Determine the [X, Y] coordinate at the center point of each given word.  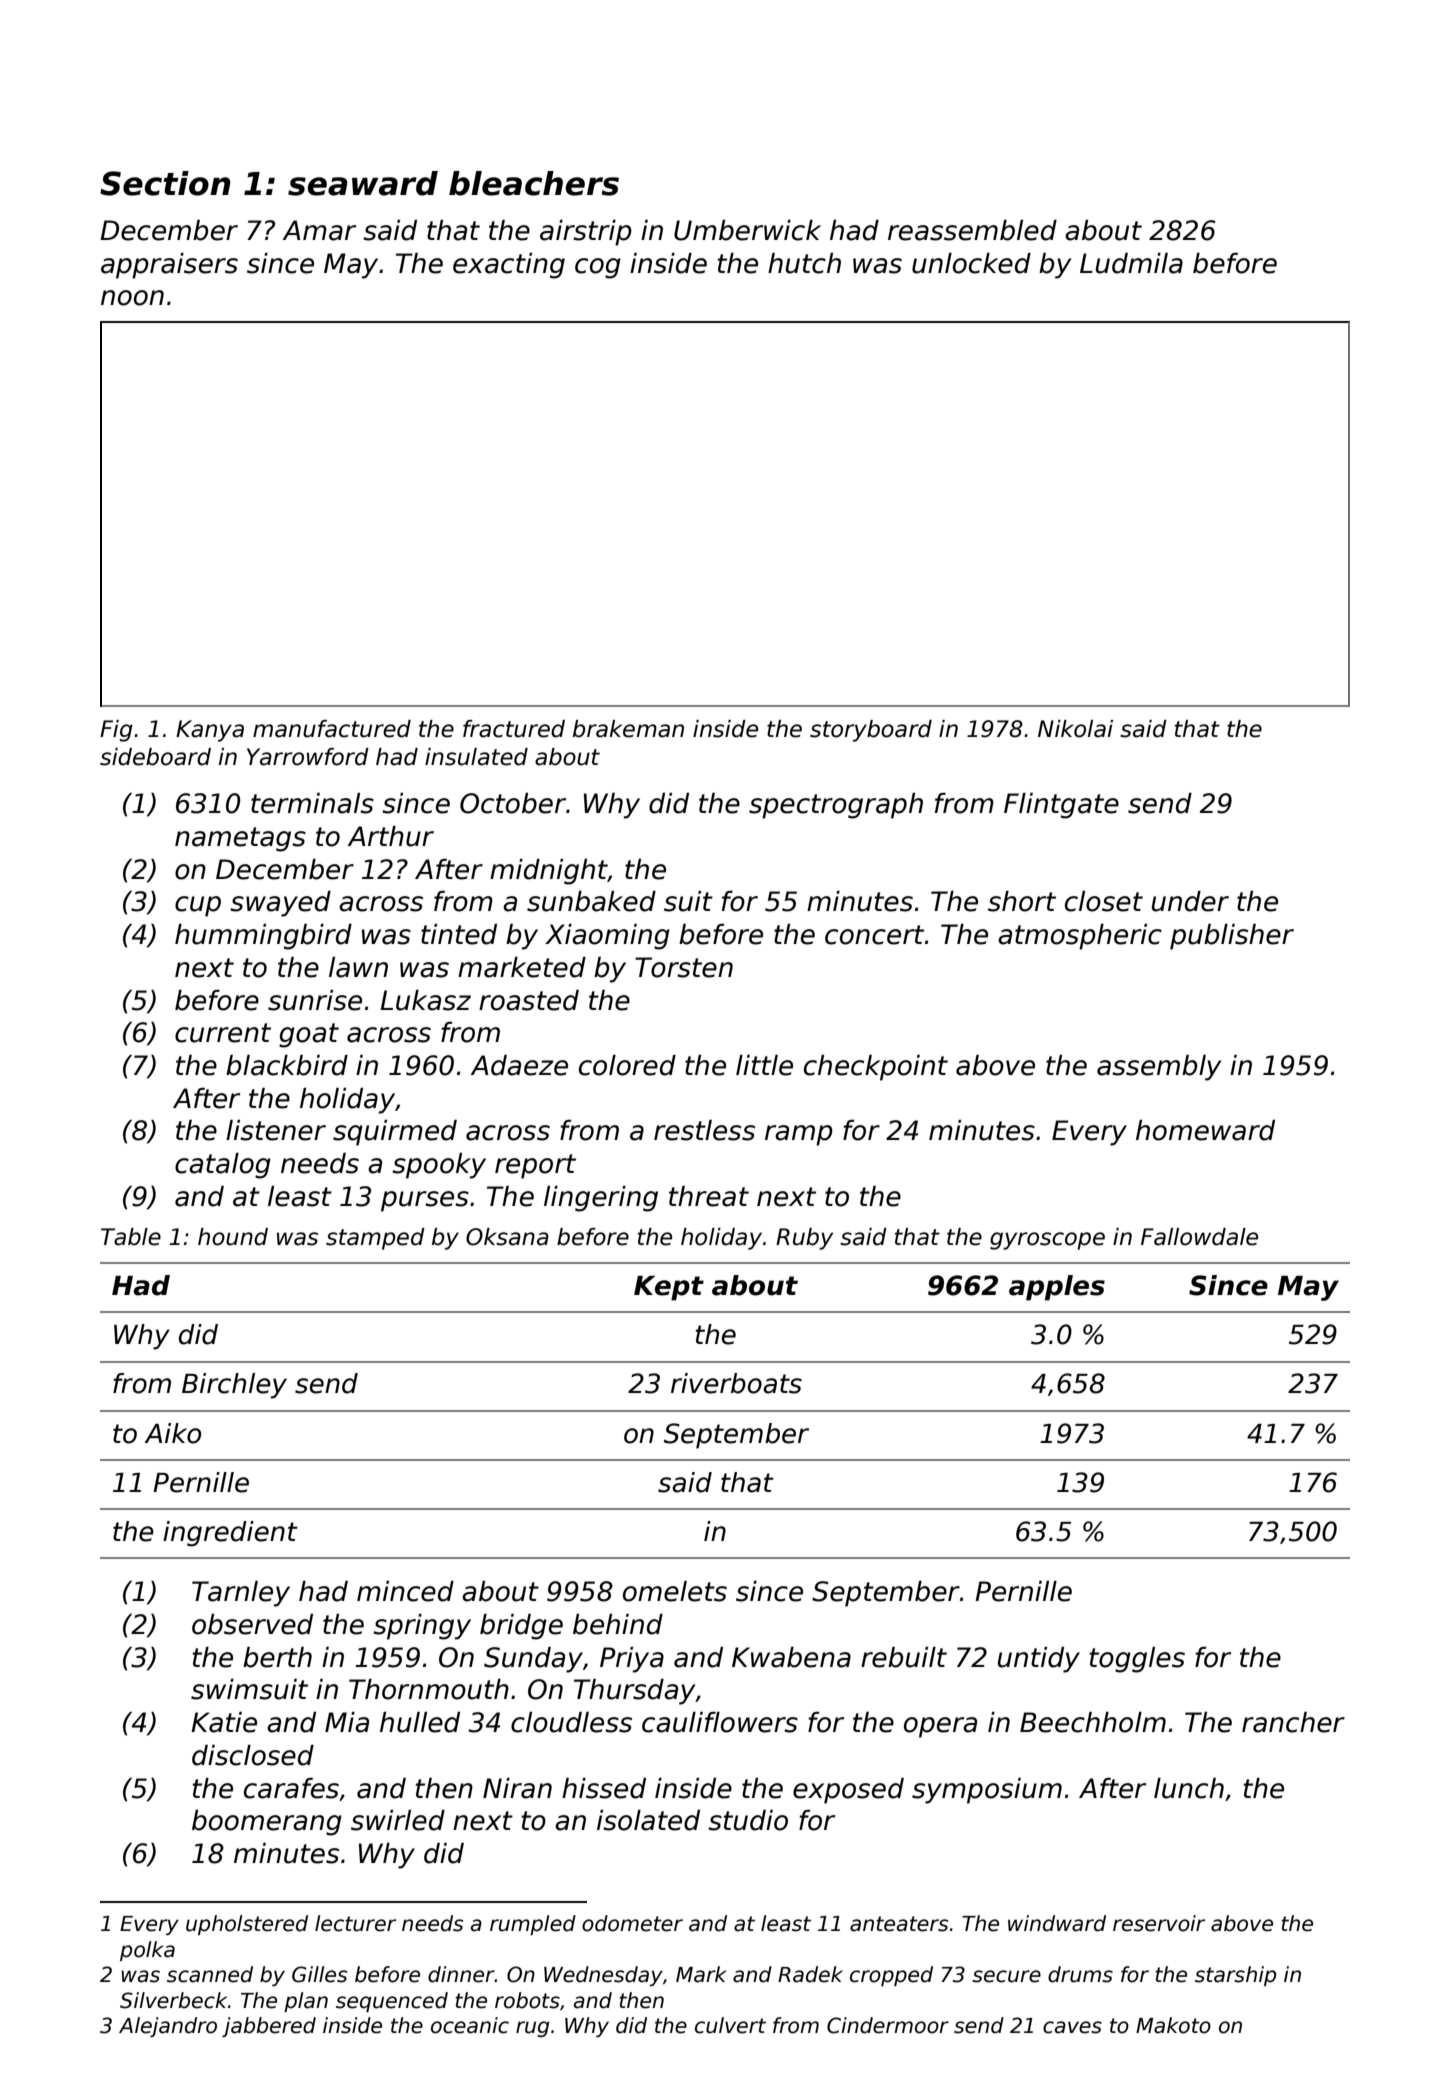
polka [147, 1951]
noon [132, 298]
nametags [240, 839]
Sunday [533, 1660]
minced [405, 1591]
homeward [1205, 1130]
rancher [1293, 1722]
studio [748, 1820]
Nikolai [1075, 729]
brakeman [628, 729]
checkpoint [876, 1068]
